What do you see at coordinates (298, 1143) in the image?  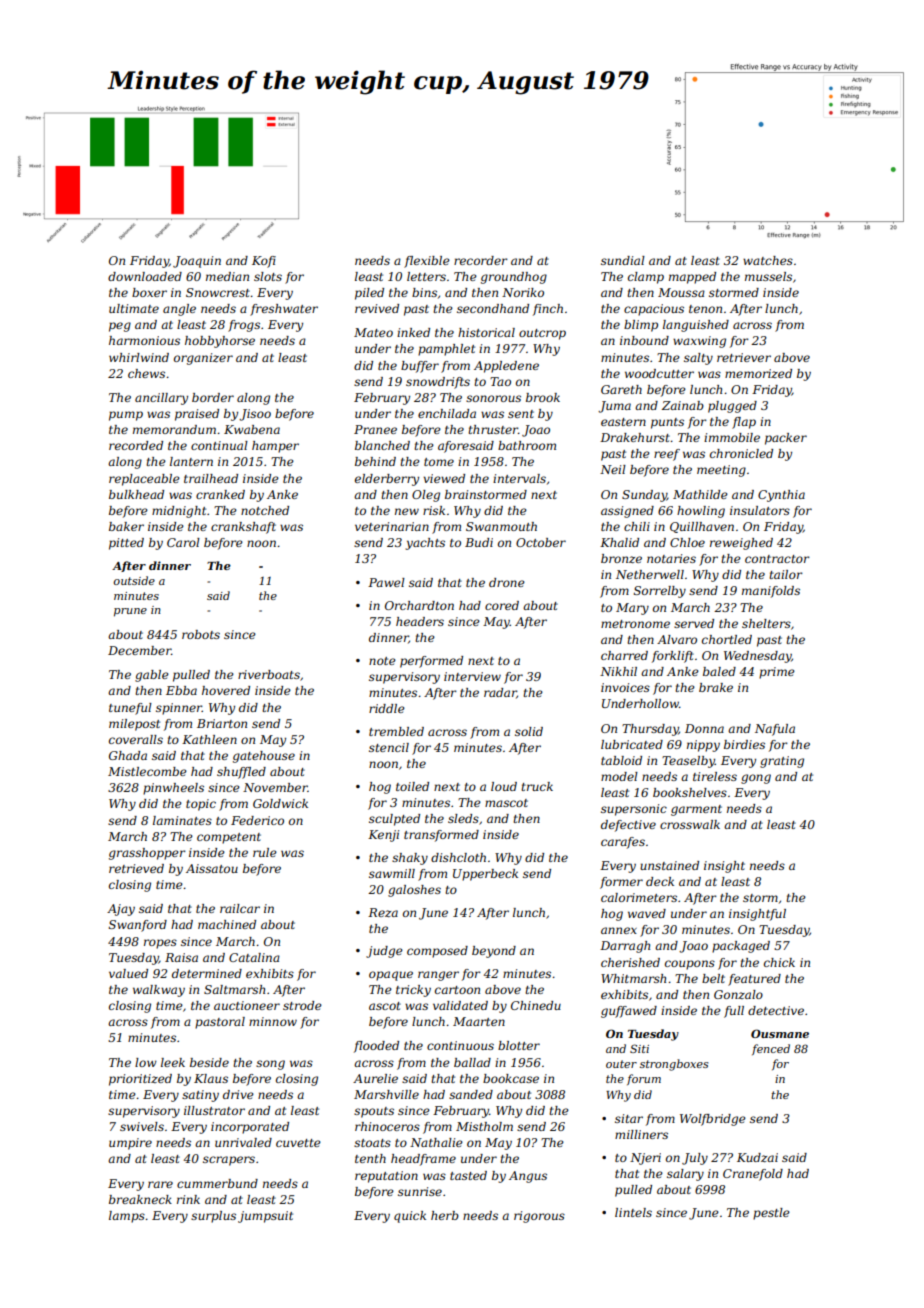 I see `cuvette` at bounding box center [298, 1143].
